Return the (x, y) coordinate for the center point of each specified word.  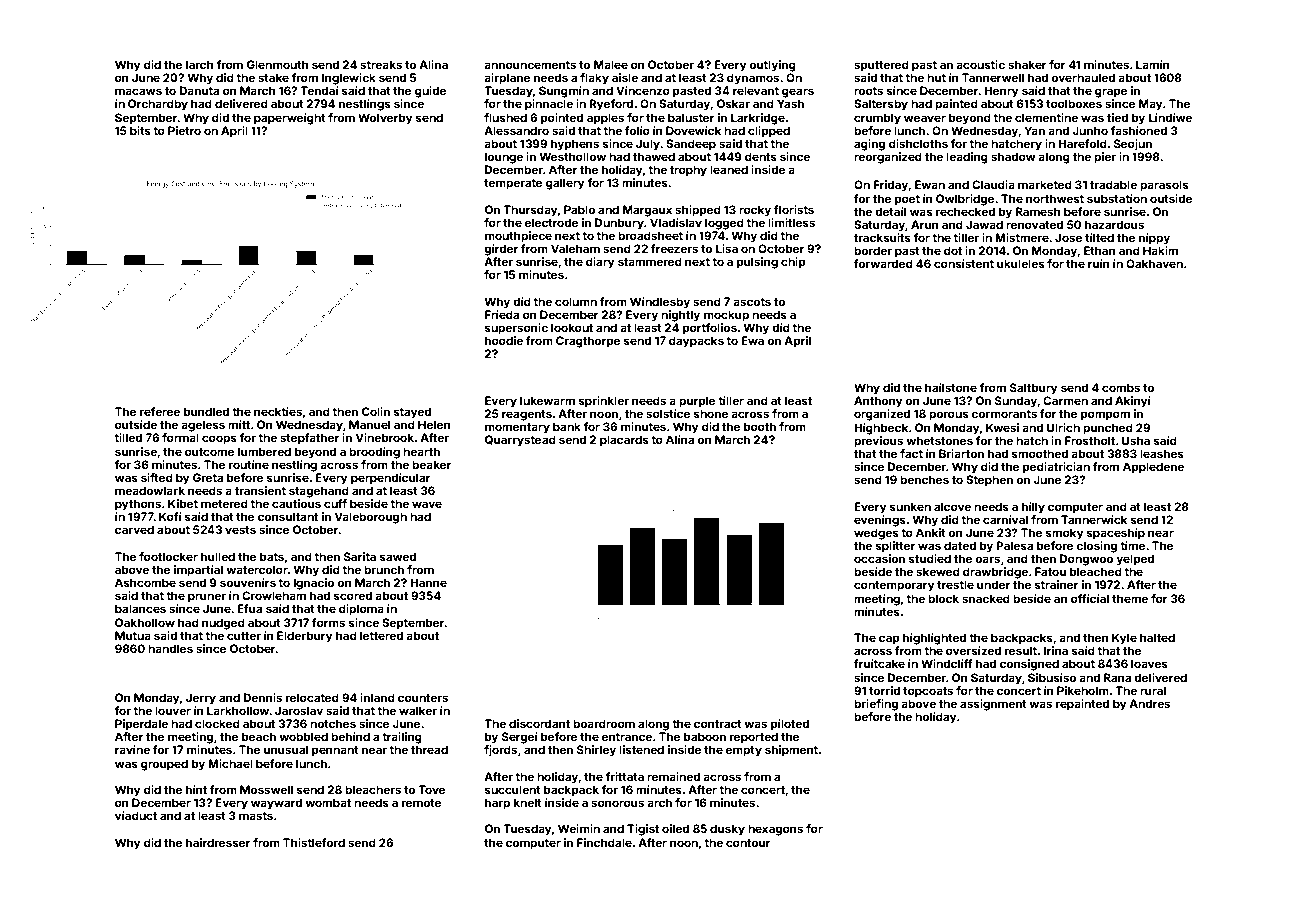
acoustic (980, 64)
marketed (1045, 184)
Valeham (575, 248)
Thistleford (314, 842)
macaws (138, 91)
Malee (611, 64)
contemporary (894, 586)
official (1090, 598)
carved (134, 529)
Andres (1149, 703)
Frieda (502, 314)
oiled (675, 828)
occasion (879, 558)
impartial (198, 571)
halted (1157, 637)
